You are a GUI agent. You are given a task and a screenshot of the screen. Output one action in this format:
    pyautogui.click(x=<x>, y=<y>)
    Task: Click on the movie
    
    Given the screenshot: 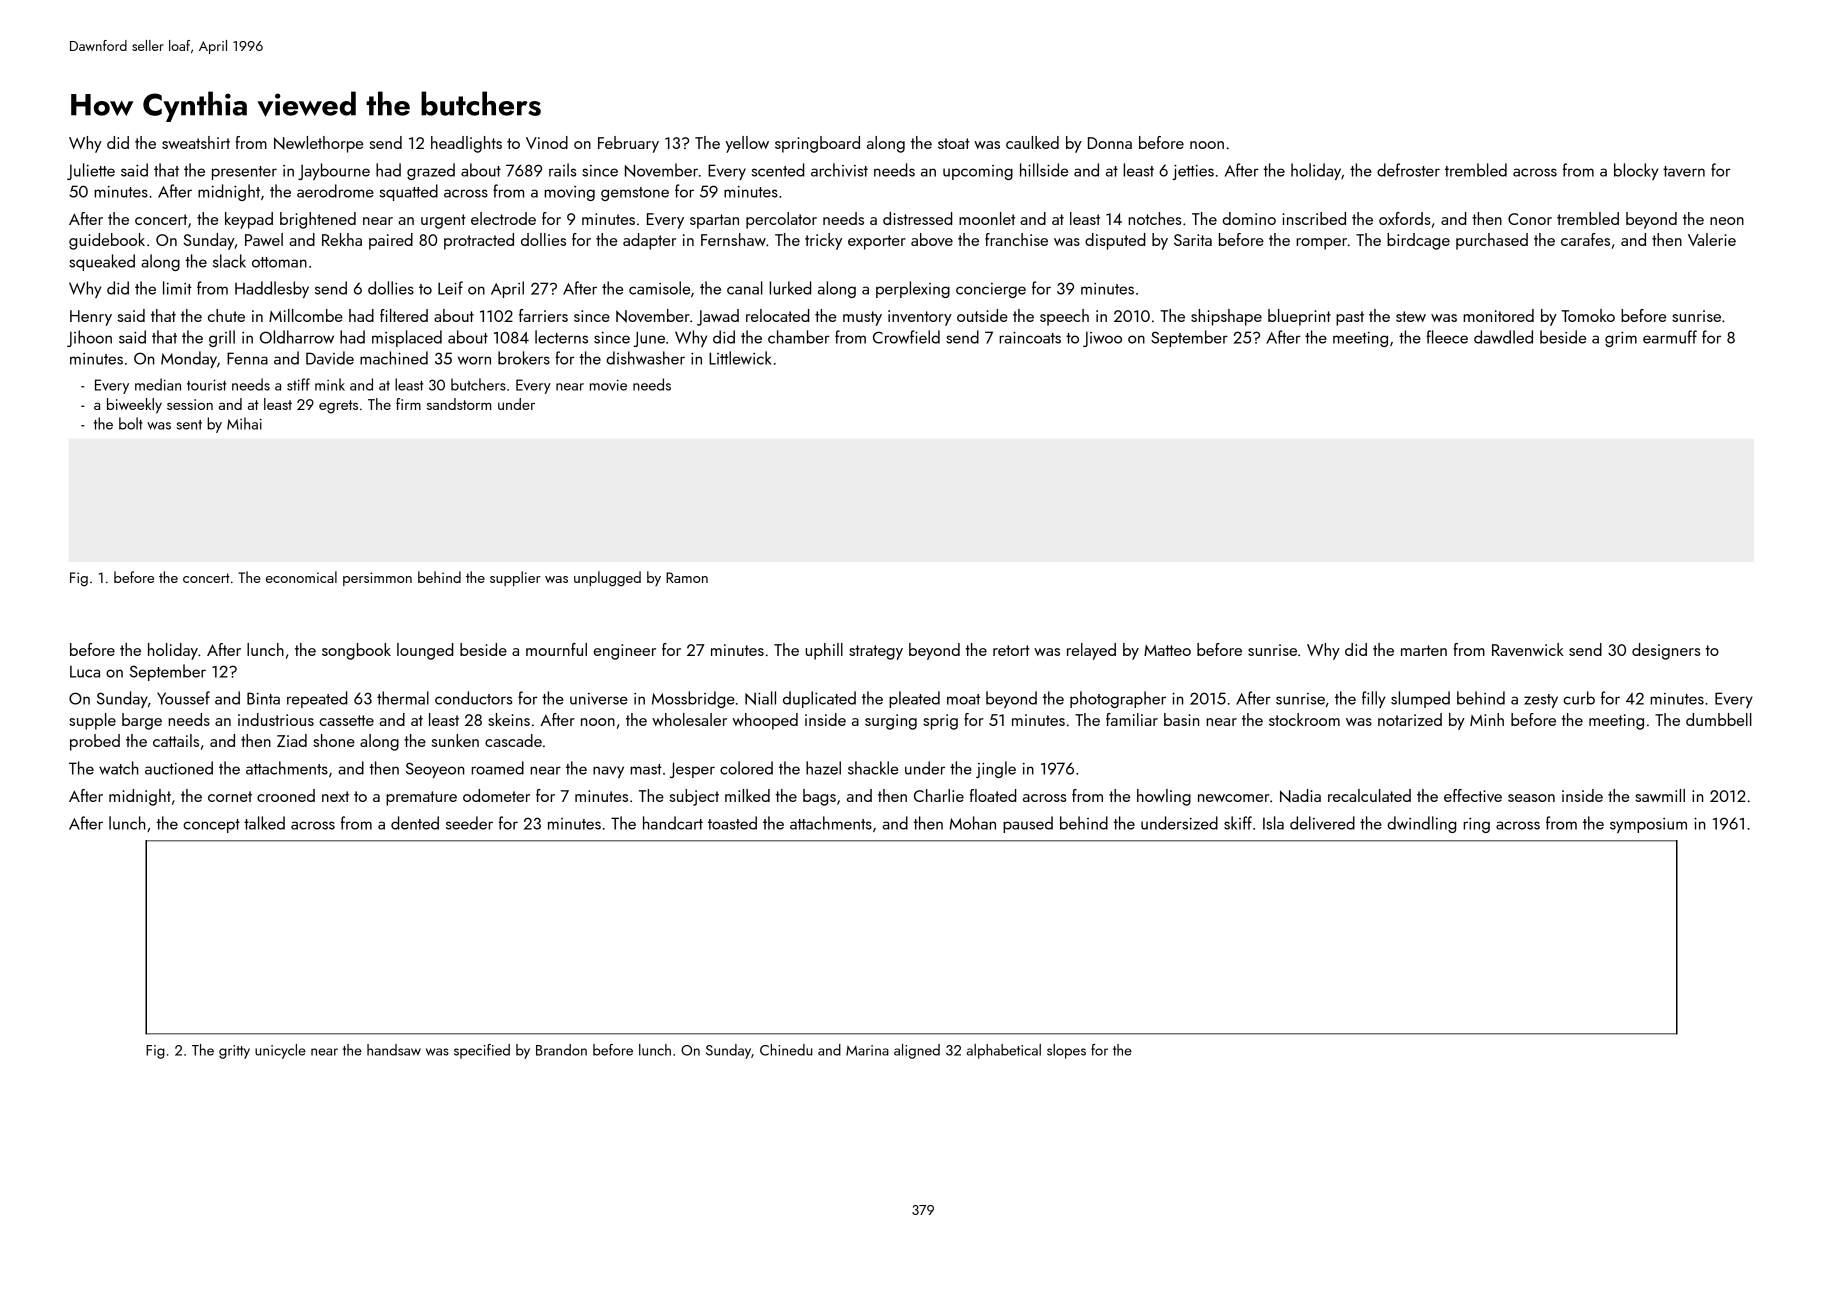 What is the action you would take?
    pyautogui.click(x=608, y=385)
